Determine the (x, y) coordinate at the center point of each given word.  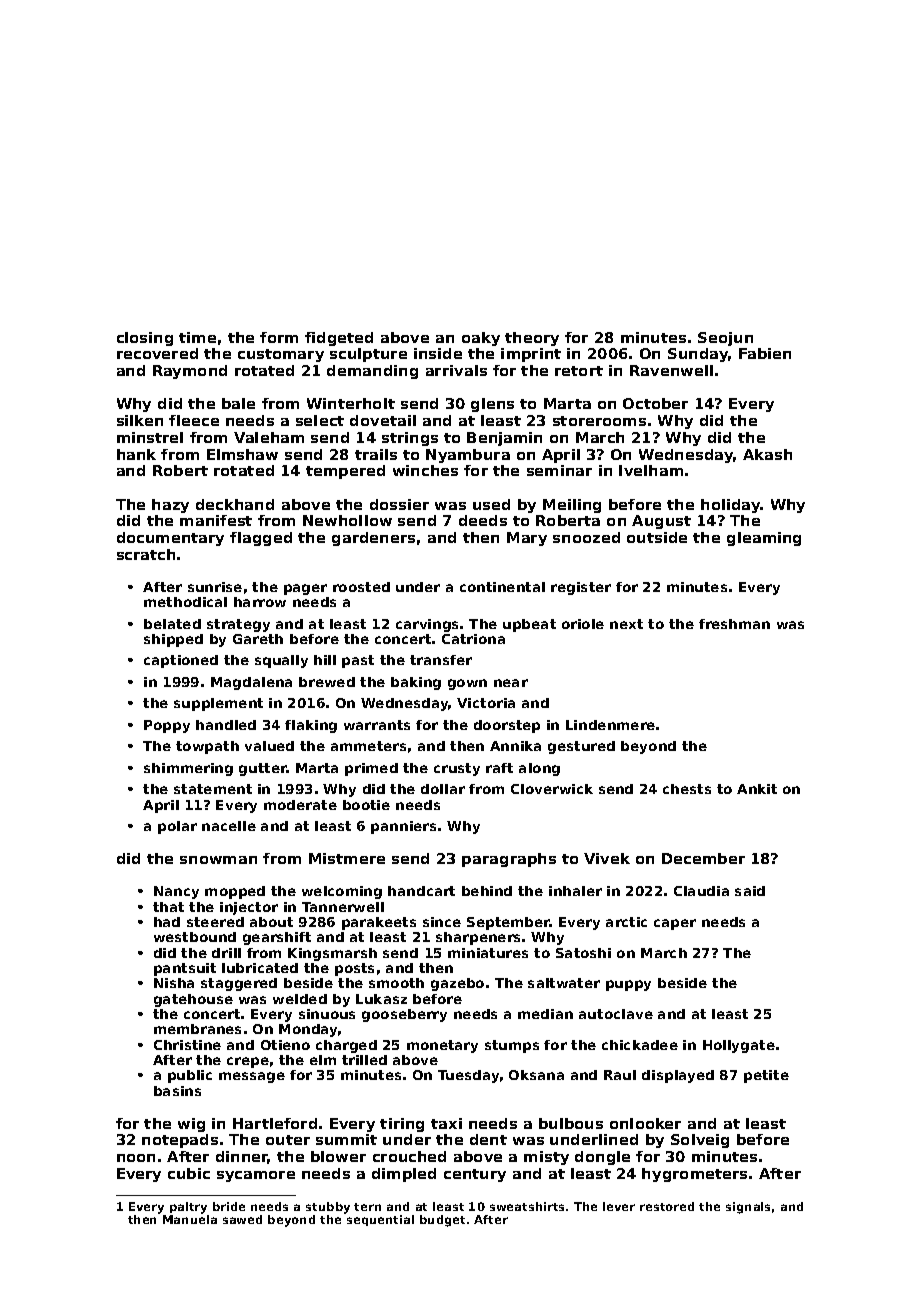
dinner (242, 1157)
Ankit (757, 789)
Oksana (536, 1075)
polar (177, 827)
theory (532, 339)
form (279, 337)
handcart (421, 891)
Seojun (725, 339)
